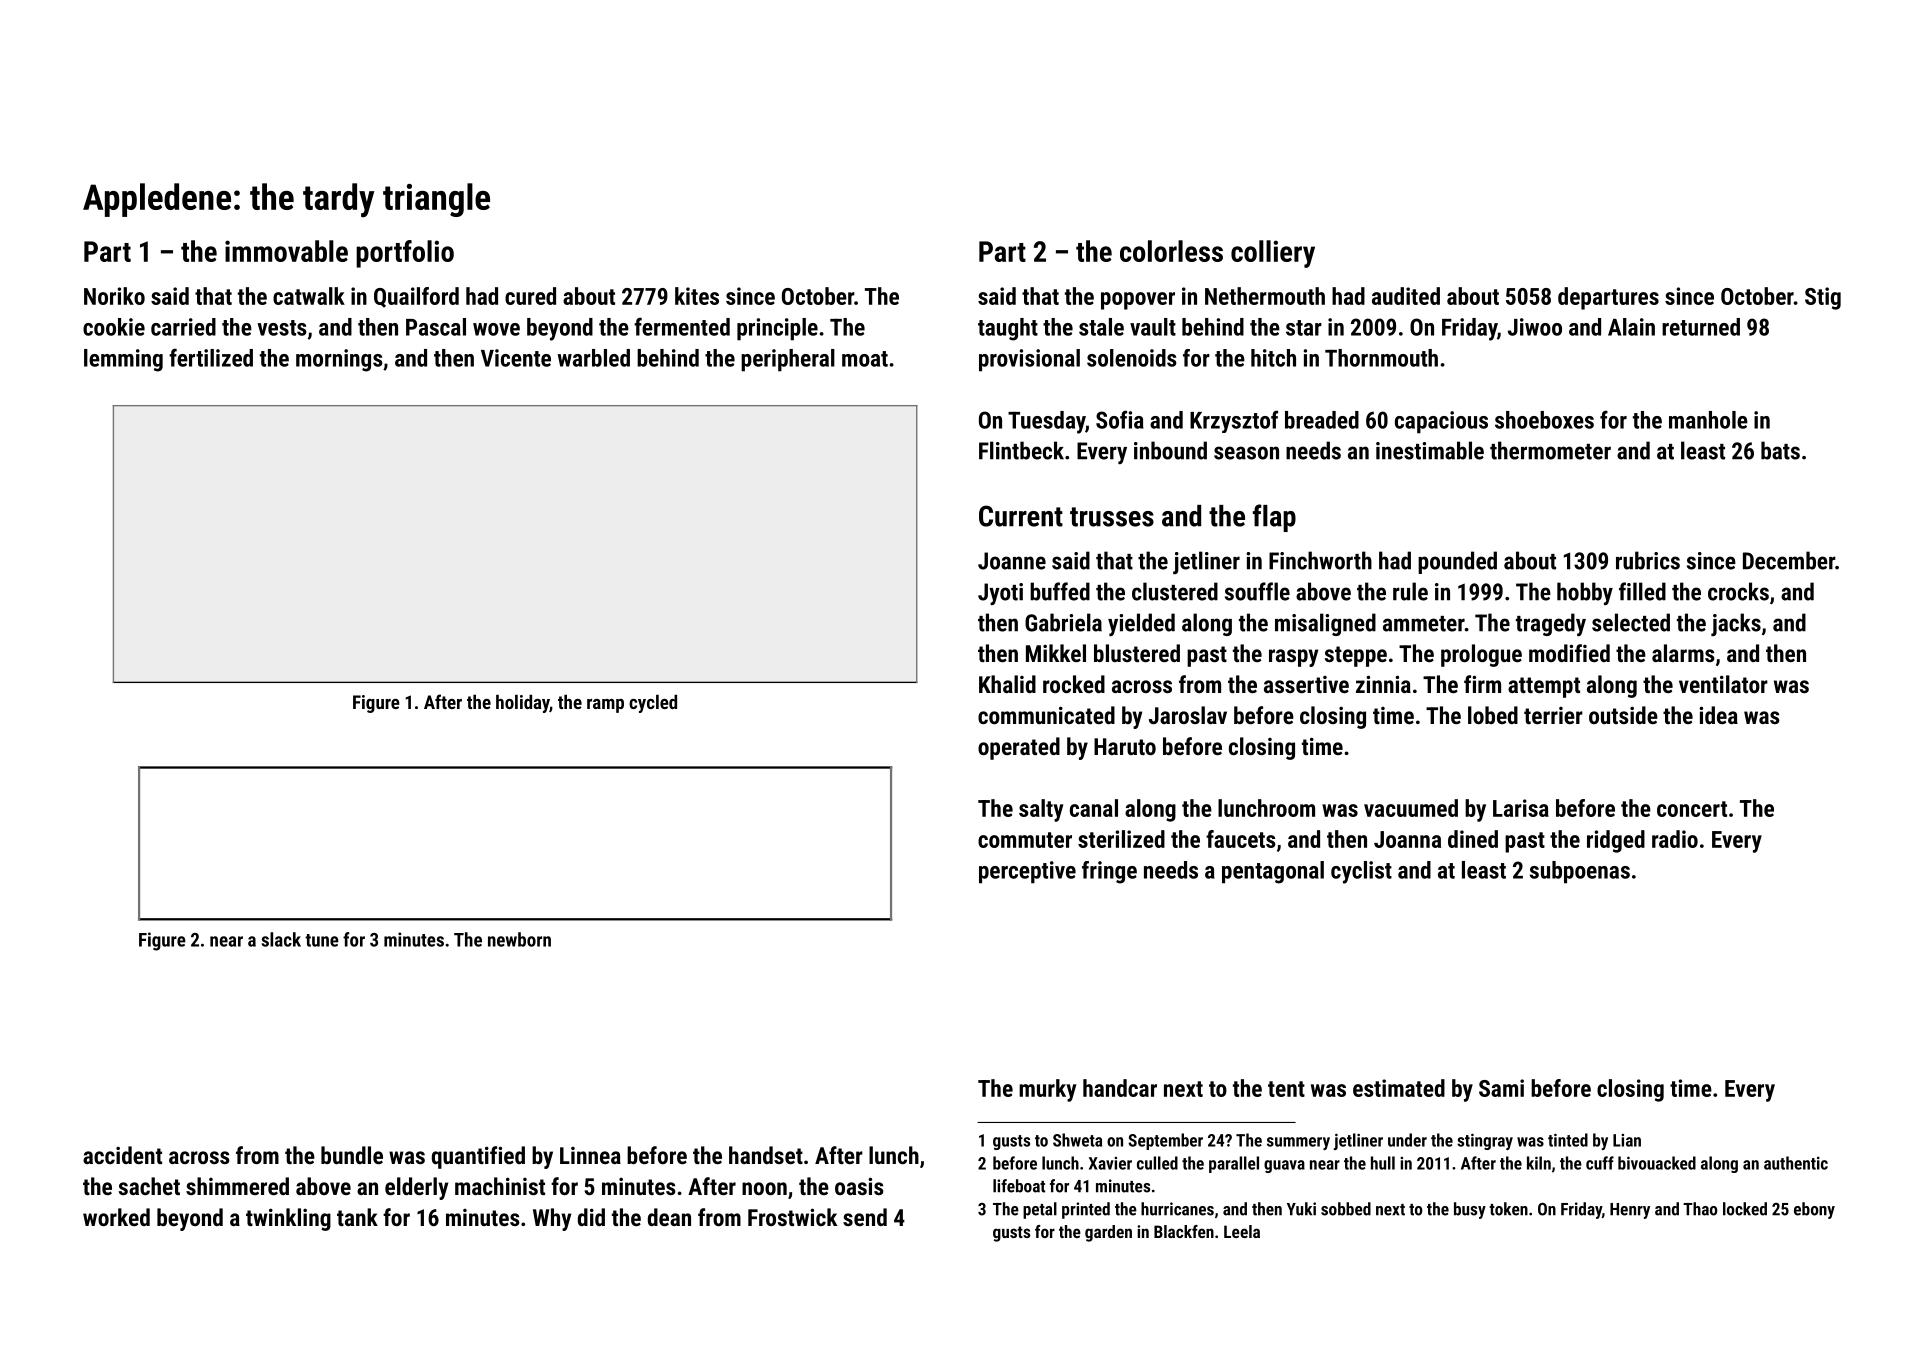  What do you see at coordinates (1025, 840) in the document?
I see `commuter` at bounding box center [1025, 840].
